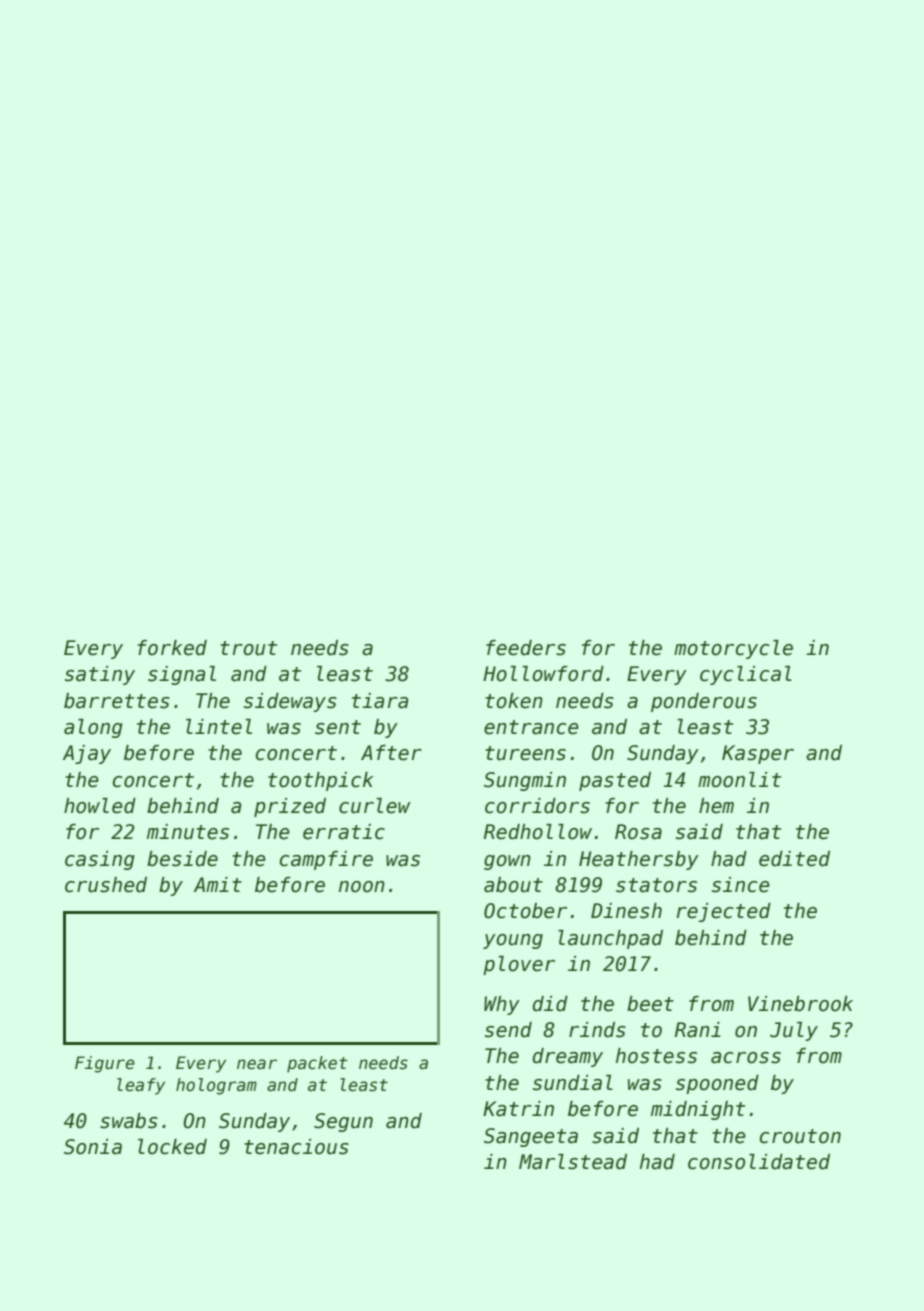 The height and width of the page is (1311, 924). What do you see at coordinates (526, 648) in the page?
I see `feeders` at bounding box center [526, 648].
